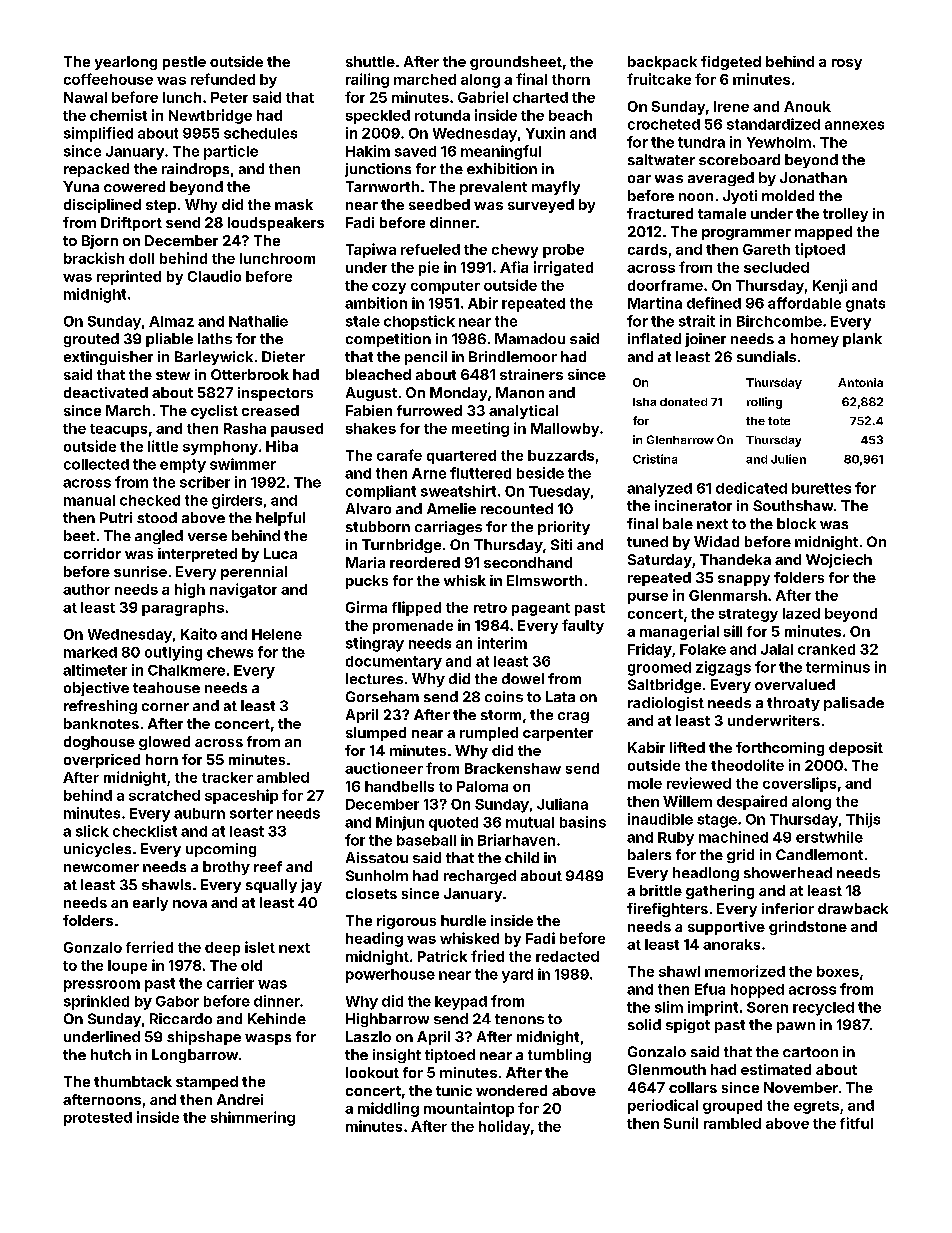 The height and width of the image is (1233, 952). I want to click on palisade, so click(854, 704).
